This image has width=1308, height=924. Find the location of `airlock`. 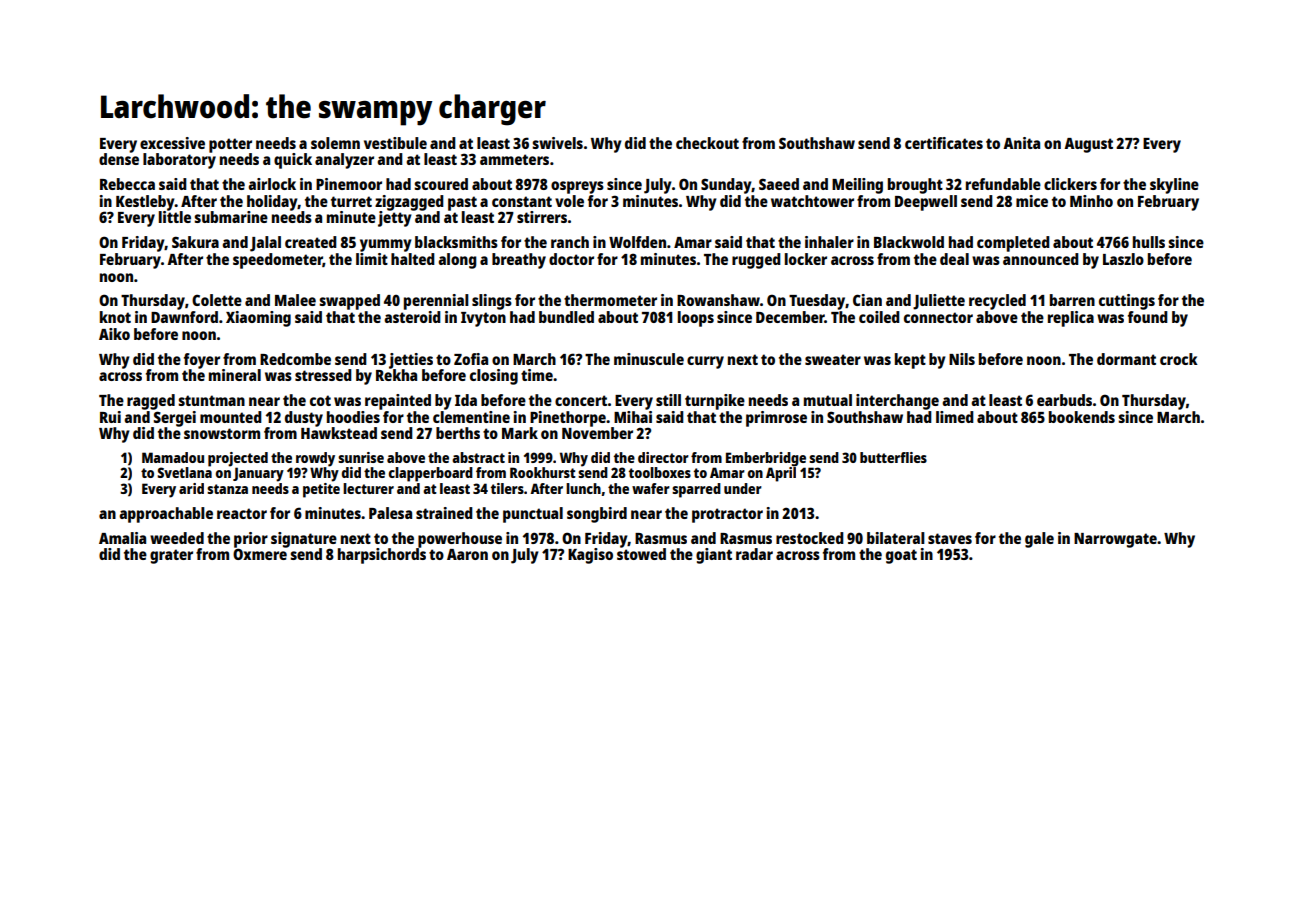

airlock is located at coordinates (272, 184).
